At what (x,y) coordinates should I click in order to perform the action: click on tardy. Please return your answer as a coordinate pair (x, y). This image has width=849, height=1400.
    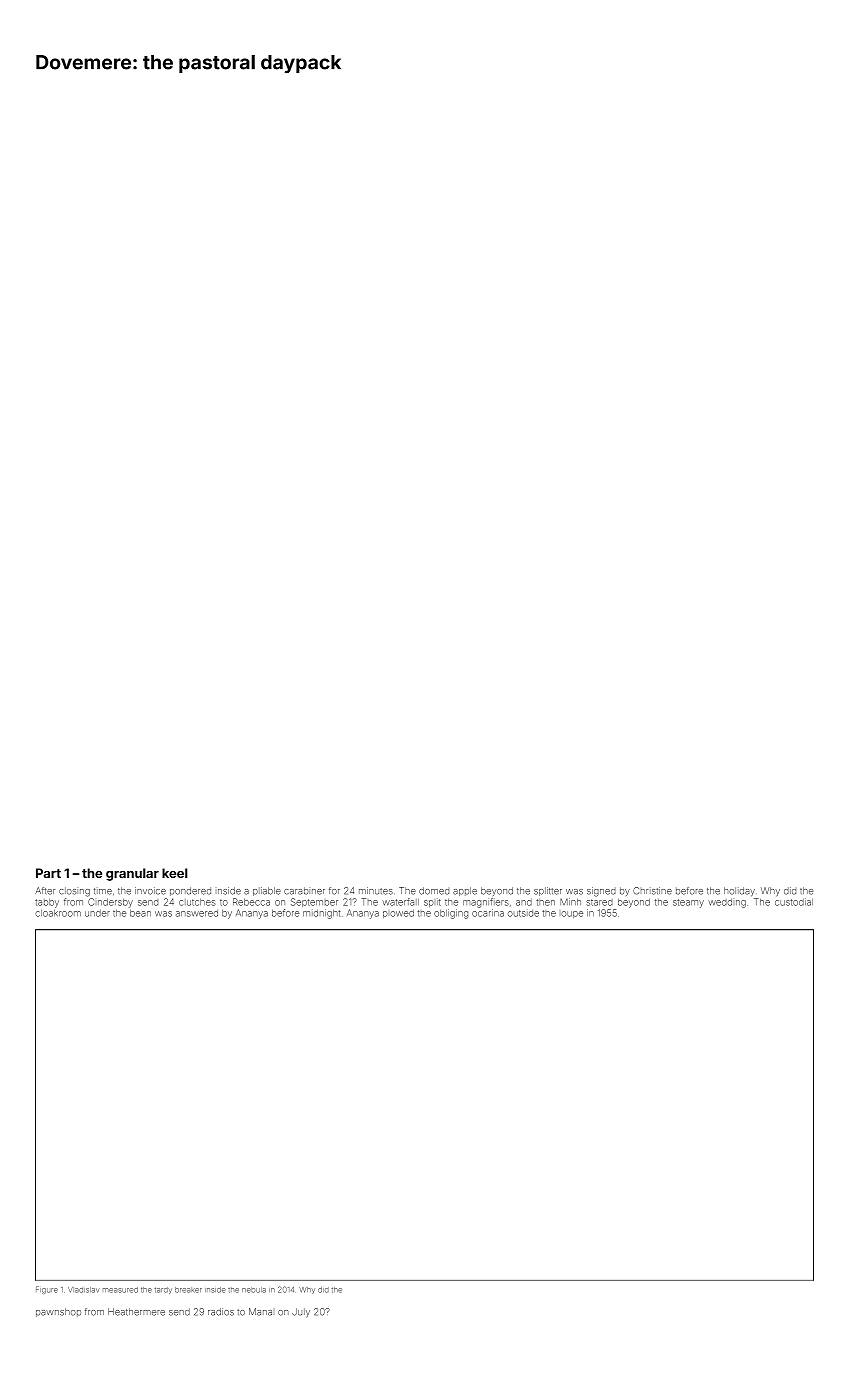
    Looking at the image, I should click on (163, 1290).
